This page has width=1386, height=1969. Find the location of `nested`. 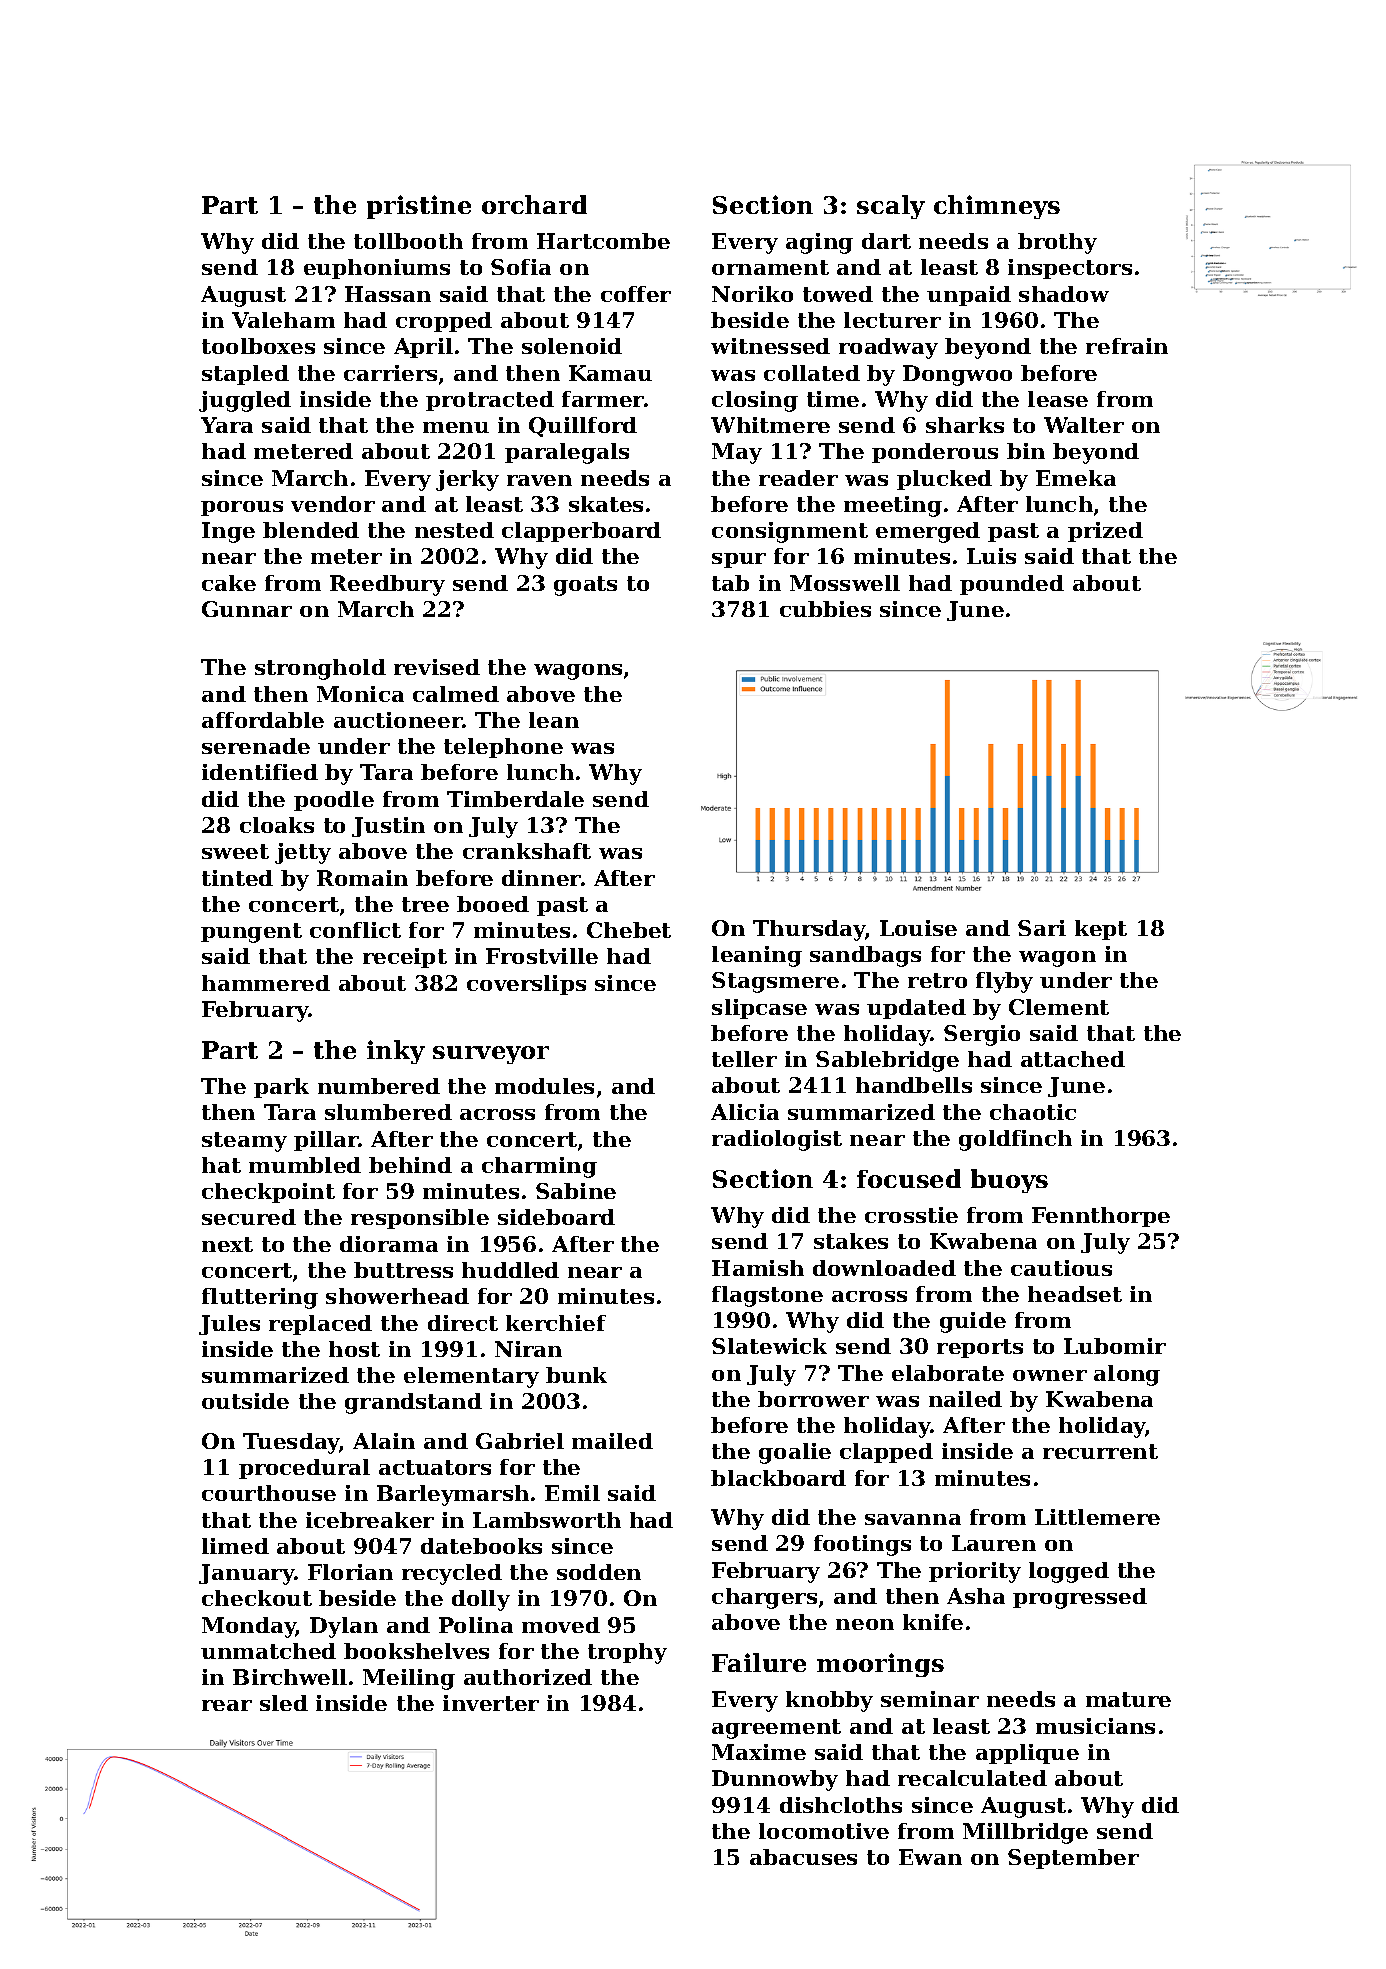

nested is located at coordinates (454, 530).
